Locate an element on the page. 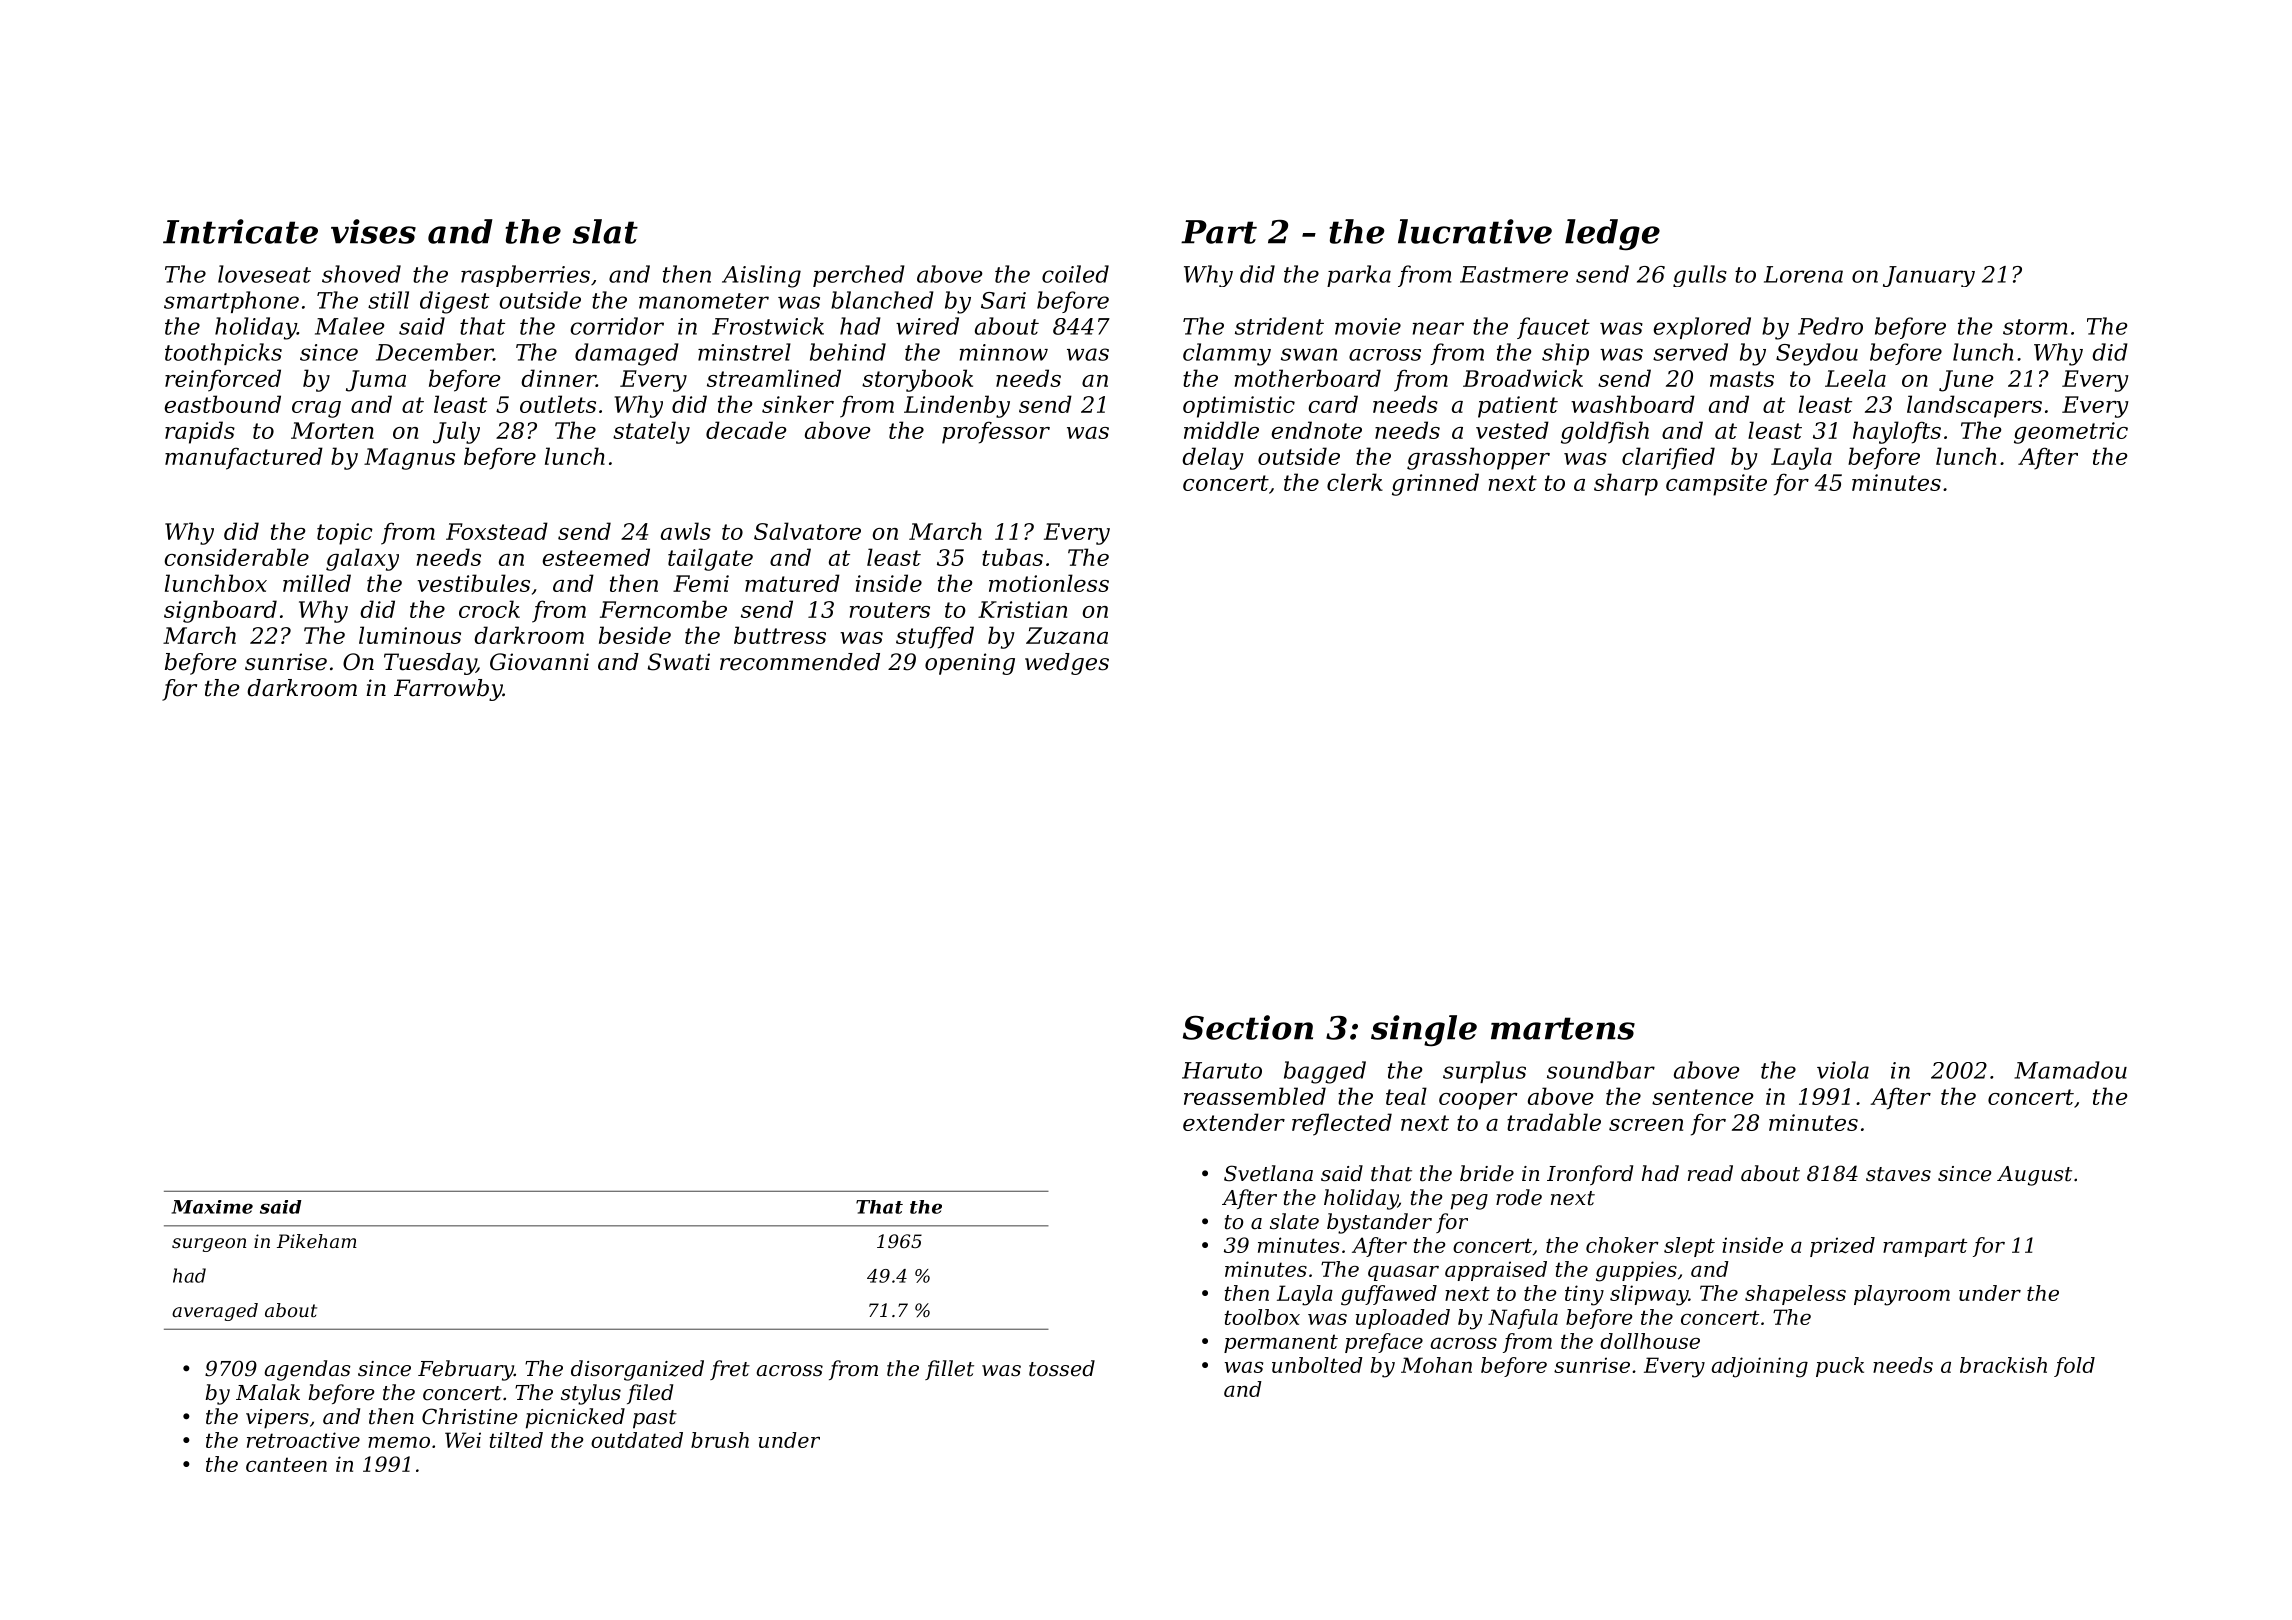 The height and width of the image is (1620, 2292). Mamadou is located at coordinates (2070, 1070).
